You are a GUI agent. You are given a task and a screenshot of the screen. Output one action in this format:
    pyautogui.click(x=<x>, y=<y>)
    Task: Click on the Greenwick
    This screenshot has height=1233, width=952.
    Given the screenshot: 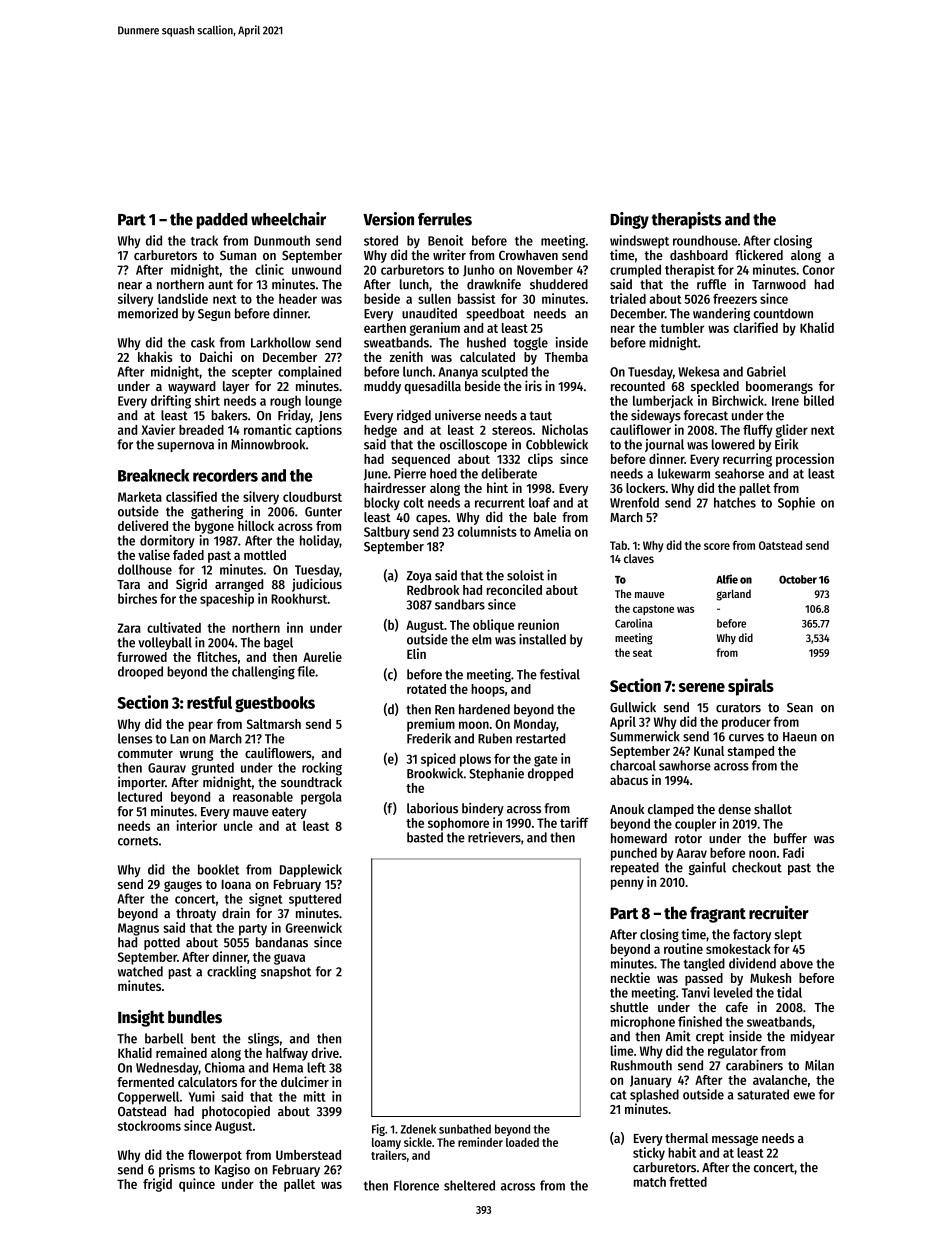 What is the action you would take?
    pyautogui.click(x=314, y=927)
